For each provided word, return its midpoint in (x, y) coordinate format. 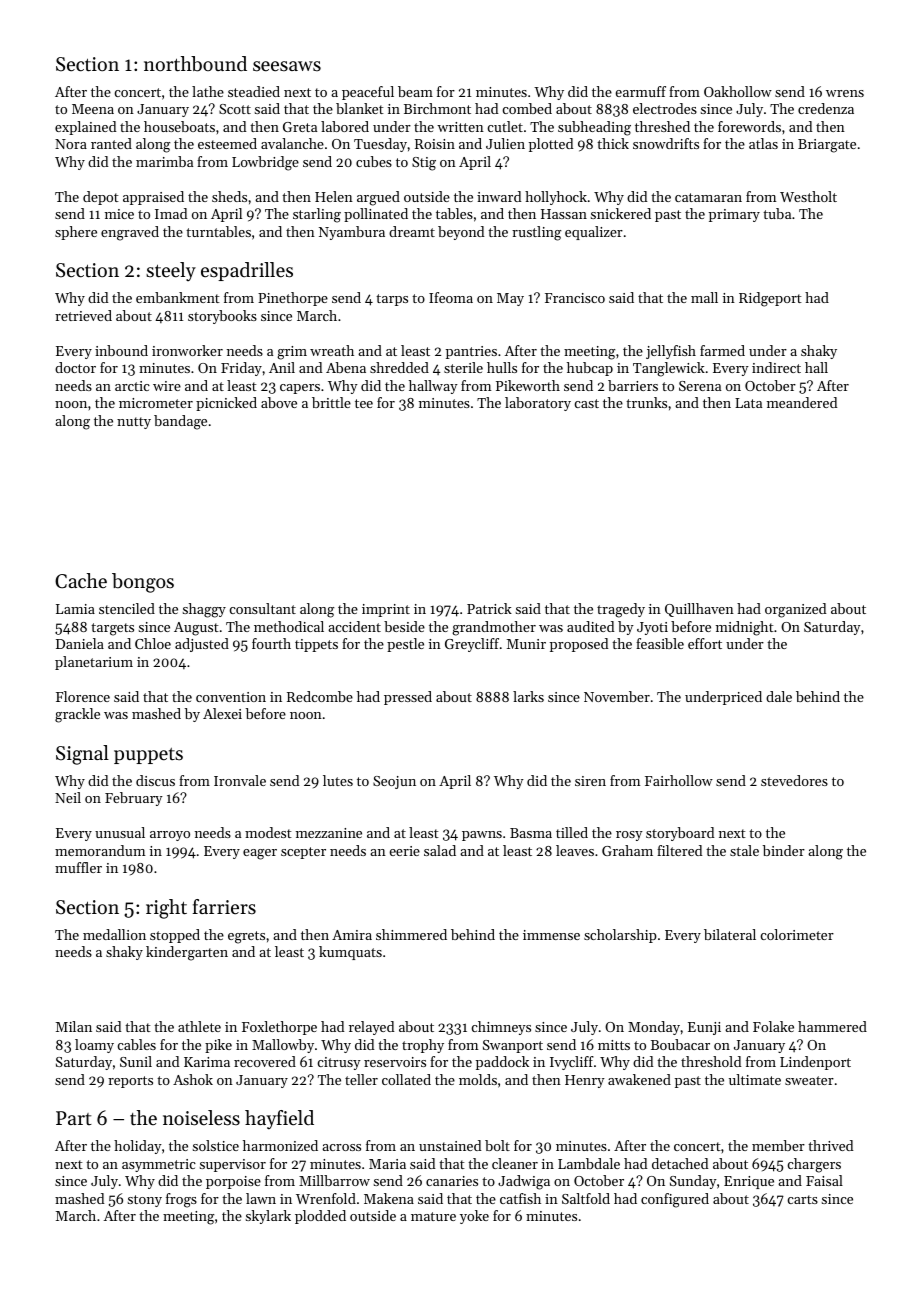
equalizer (594, 233)
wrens (845, 93)
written (460, 127)
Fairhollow (679, 780)
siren (590, 781)
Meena (93, 109)
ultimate (755, 1079)
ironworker (187, 350)
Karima (207, 1062)
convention (231, 697)
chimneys (501, 1028)
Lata (748, 403)
